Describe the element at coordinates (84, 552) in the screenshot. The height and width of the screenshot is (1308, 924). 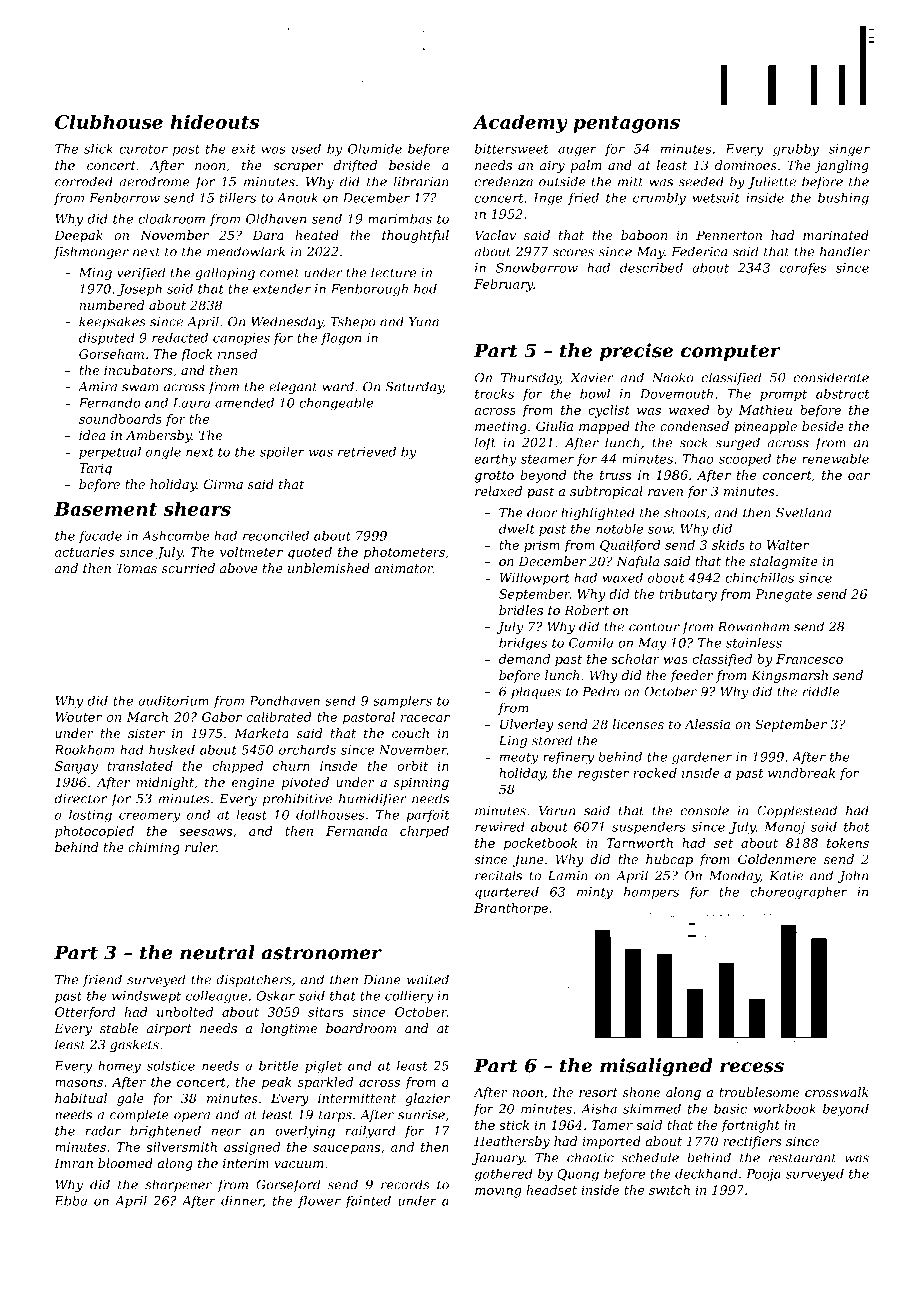
I see `actuaries` at that location.
